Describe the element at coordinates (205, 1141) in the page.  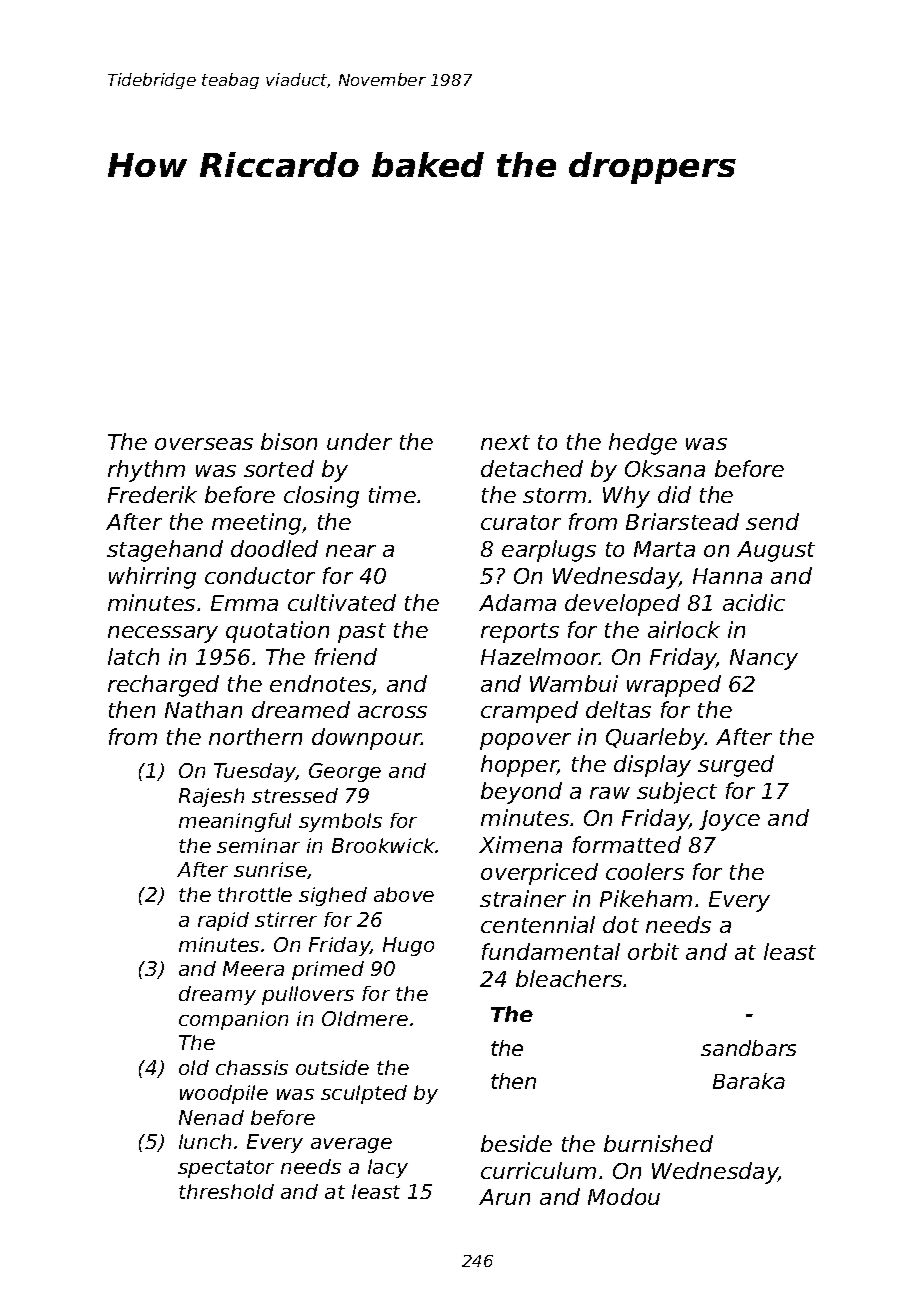
I see `lunch` at that location.
